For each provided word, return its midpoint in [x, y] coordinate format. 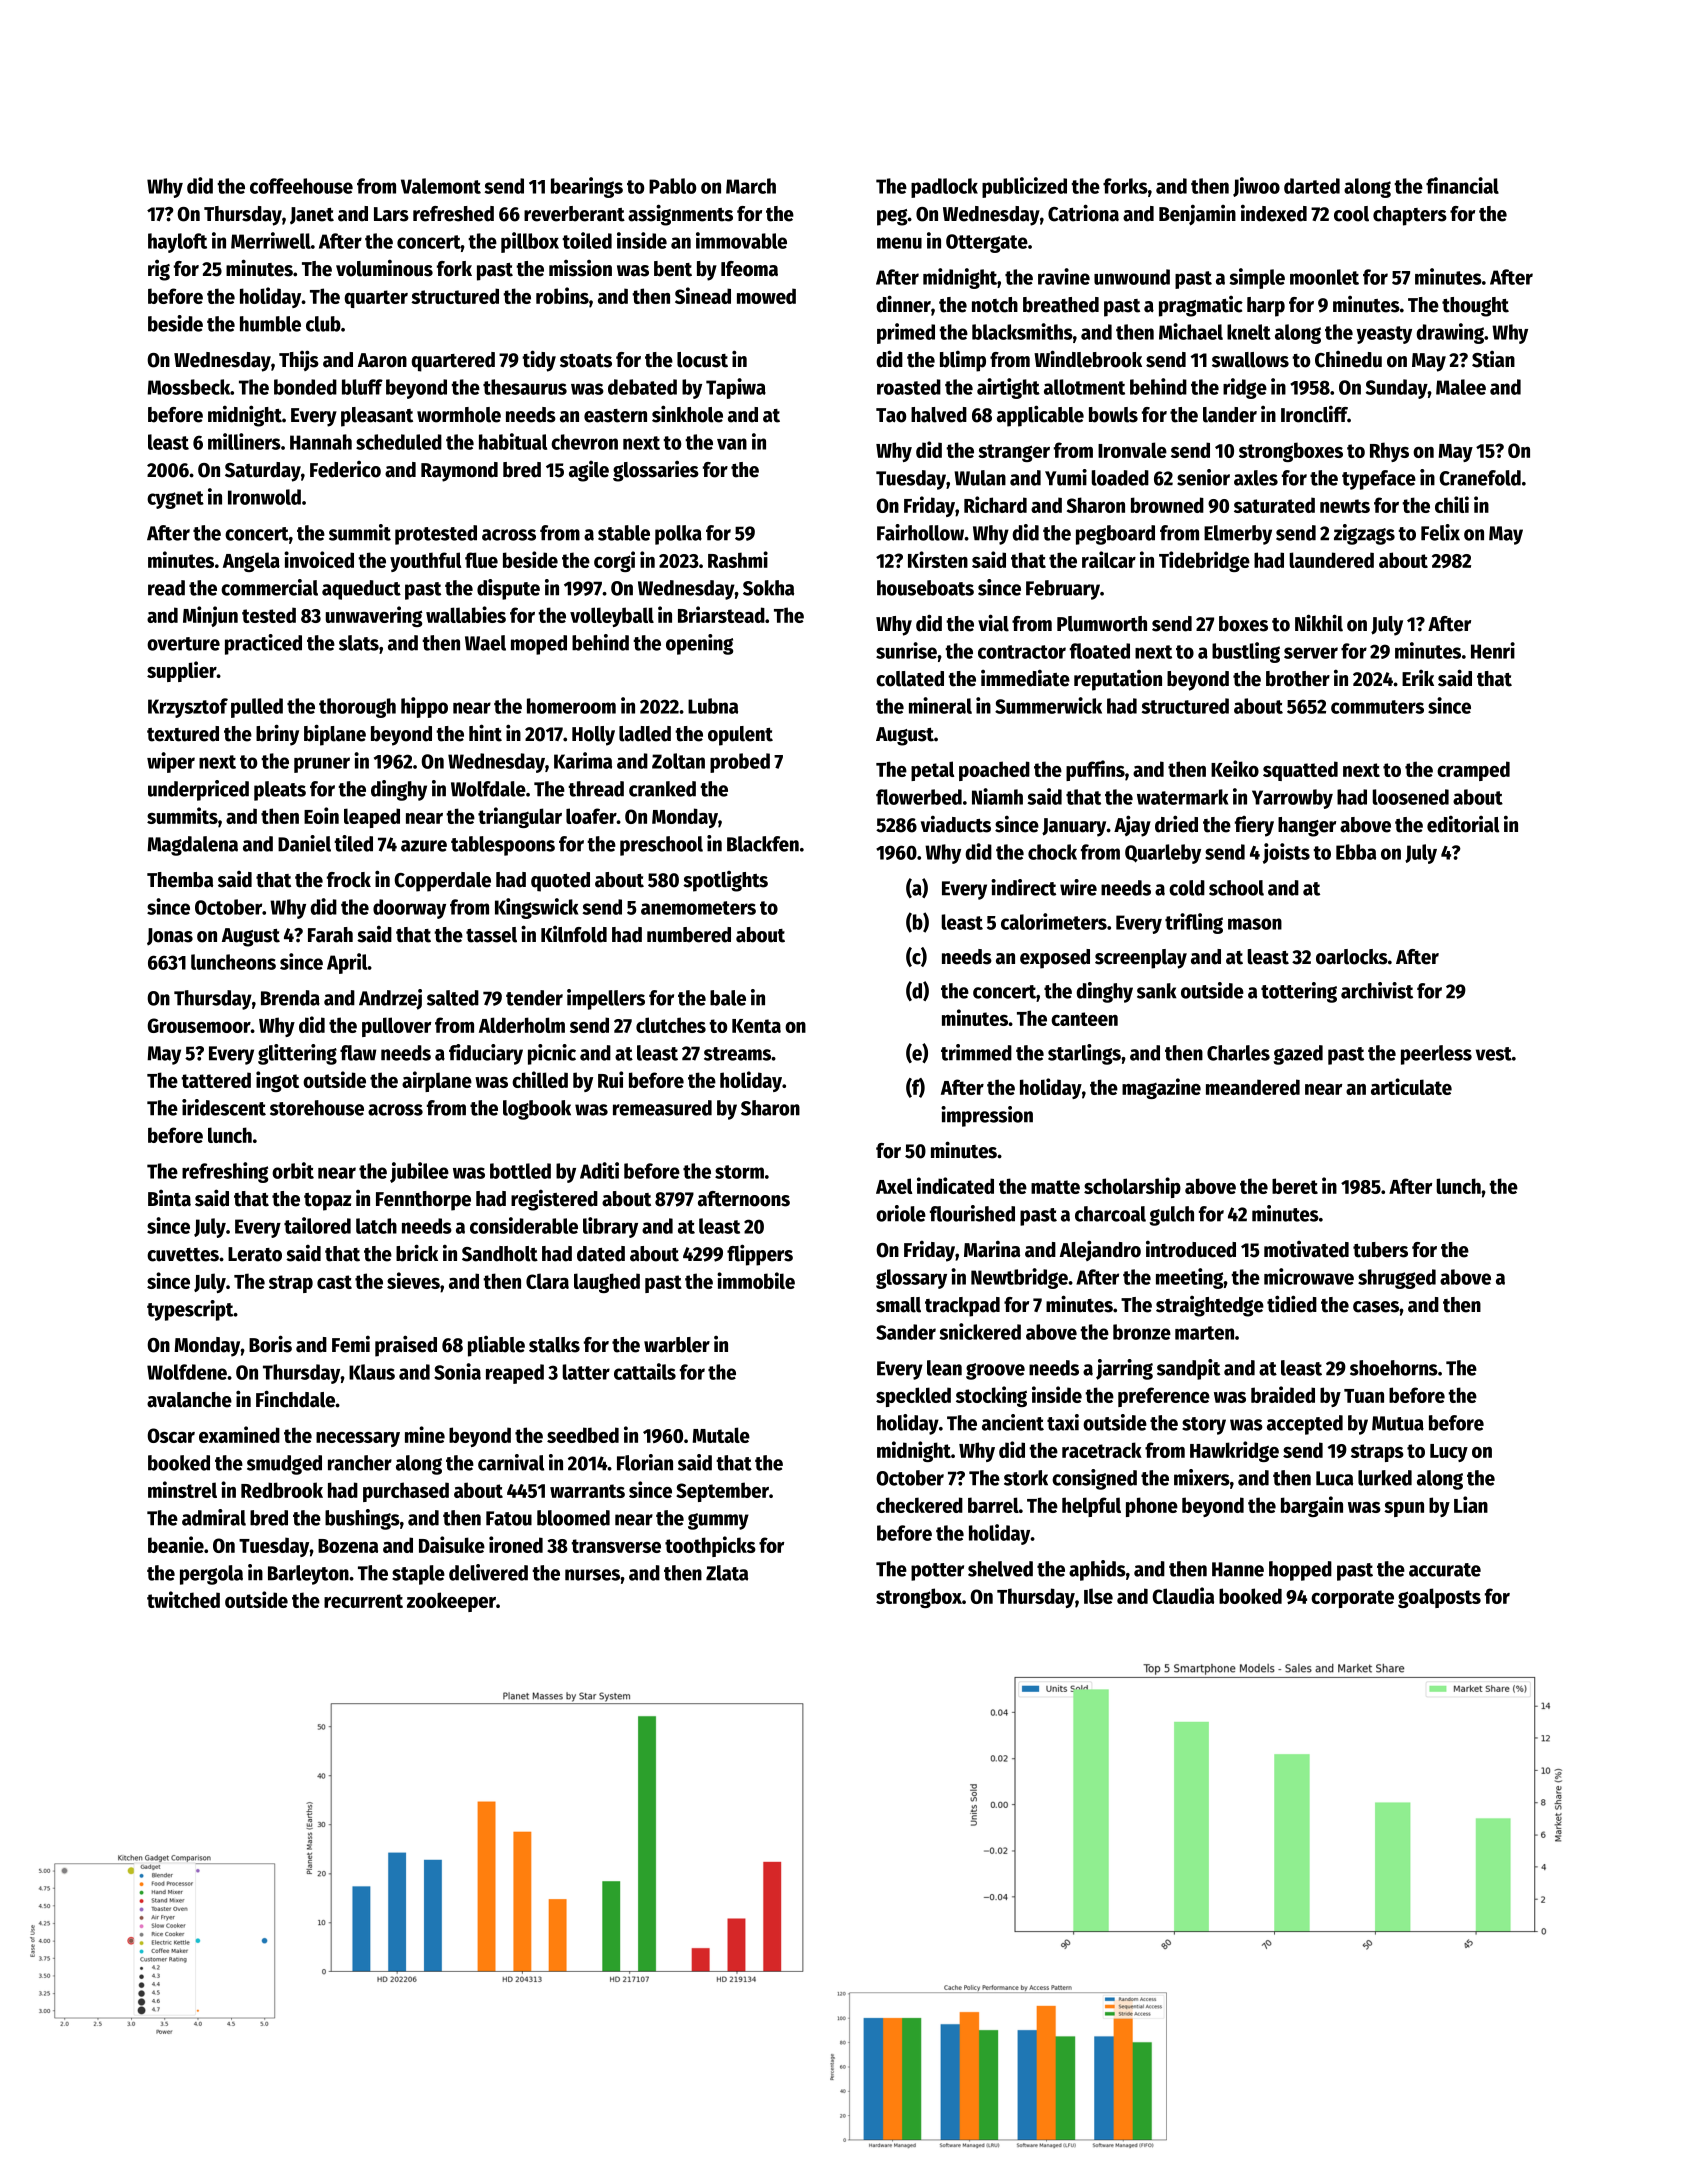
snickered [980, 1331]
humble [270, 324]
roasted [909, 387]
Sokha [768, 588]
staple [418, 1575]
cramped [1473, 771]
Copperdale [442, 882]
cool [1351, 214]
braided [1283, 1394]
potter [937, 1572]
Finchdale [295, 1399]
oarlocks [1352, 957]
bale [728, 998]
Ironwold [264, 497]
